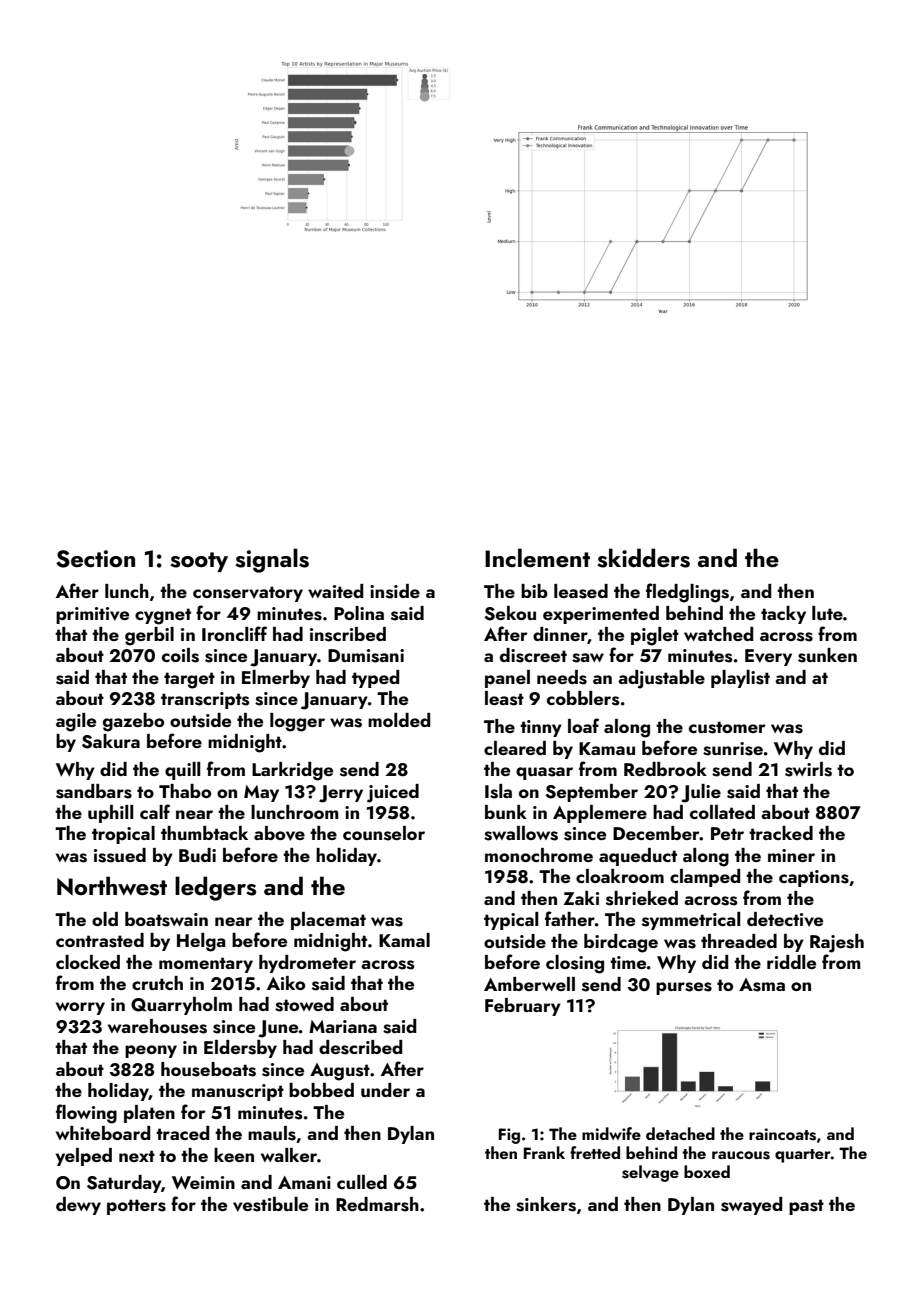 Image resolution: width=924 pixels, height=1311 pixels. I want to click on past, so click(806, 1207).
